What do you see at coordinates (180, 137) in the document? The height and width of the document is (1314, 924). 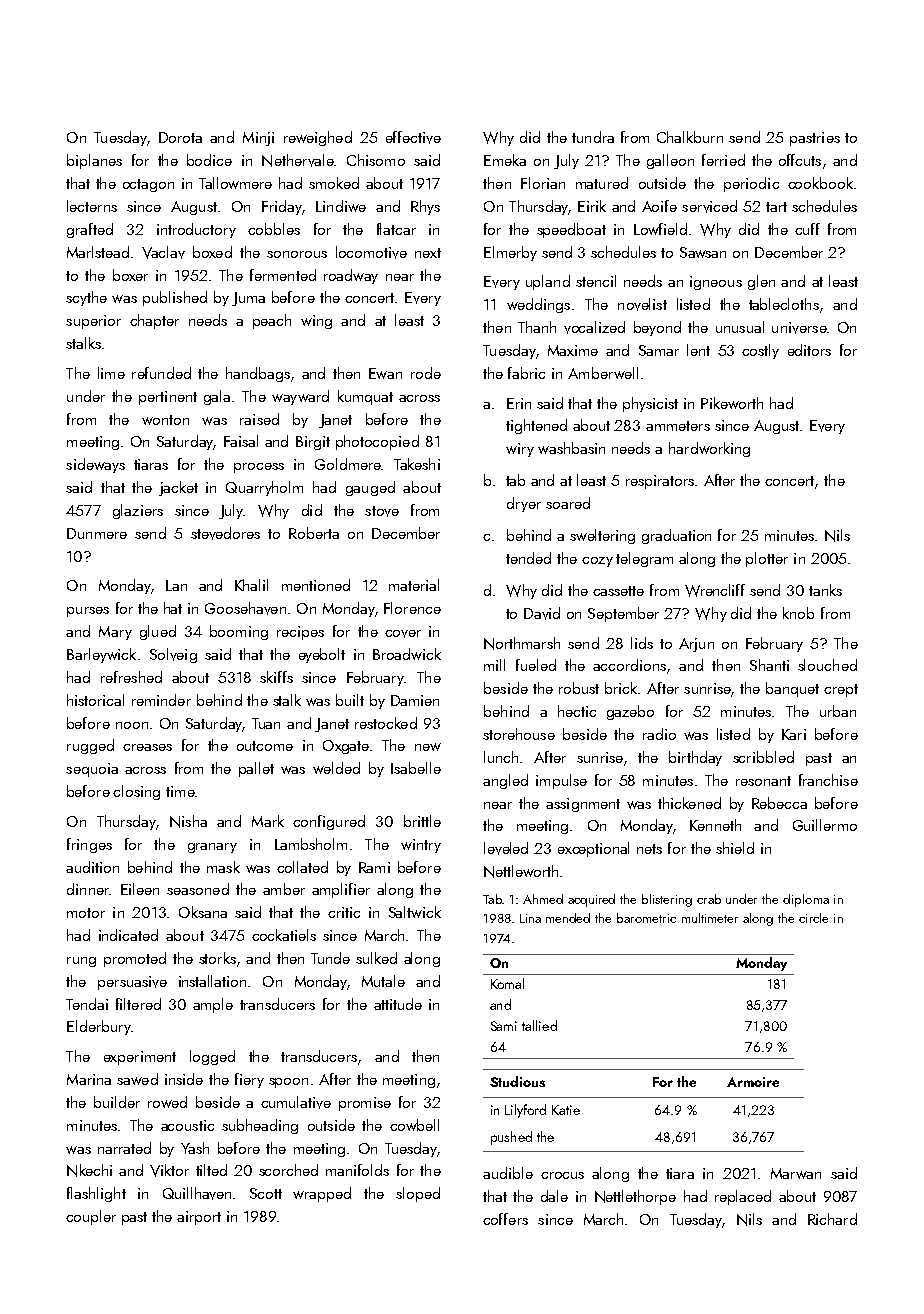 I see `Dorota` at bounding box center [180, 137].
